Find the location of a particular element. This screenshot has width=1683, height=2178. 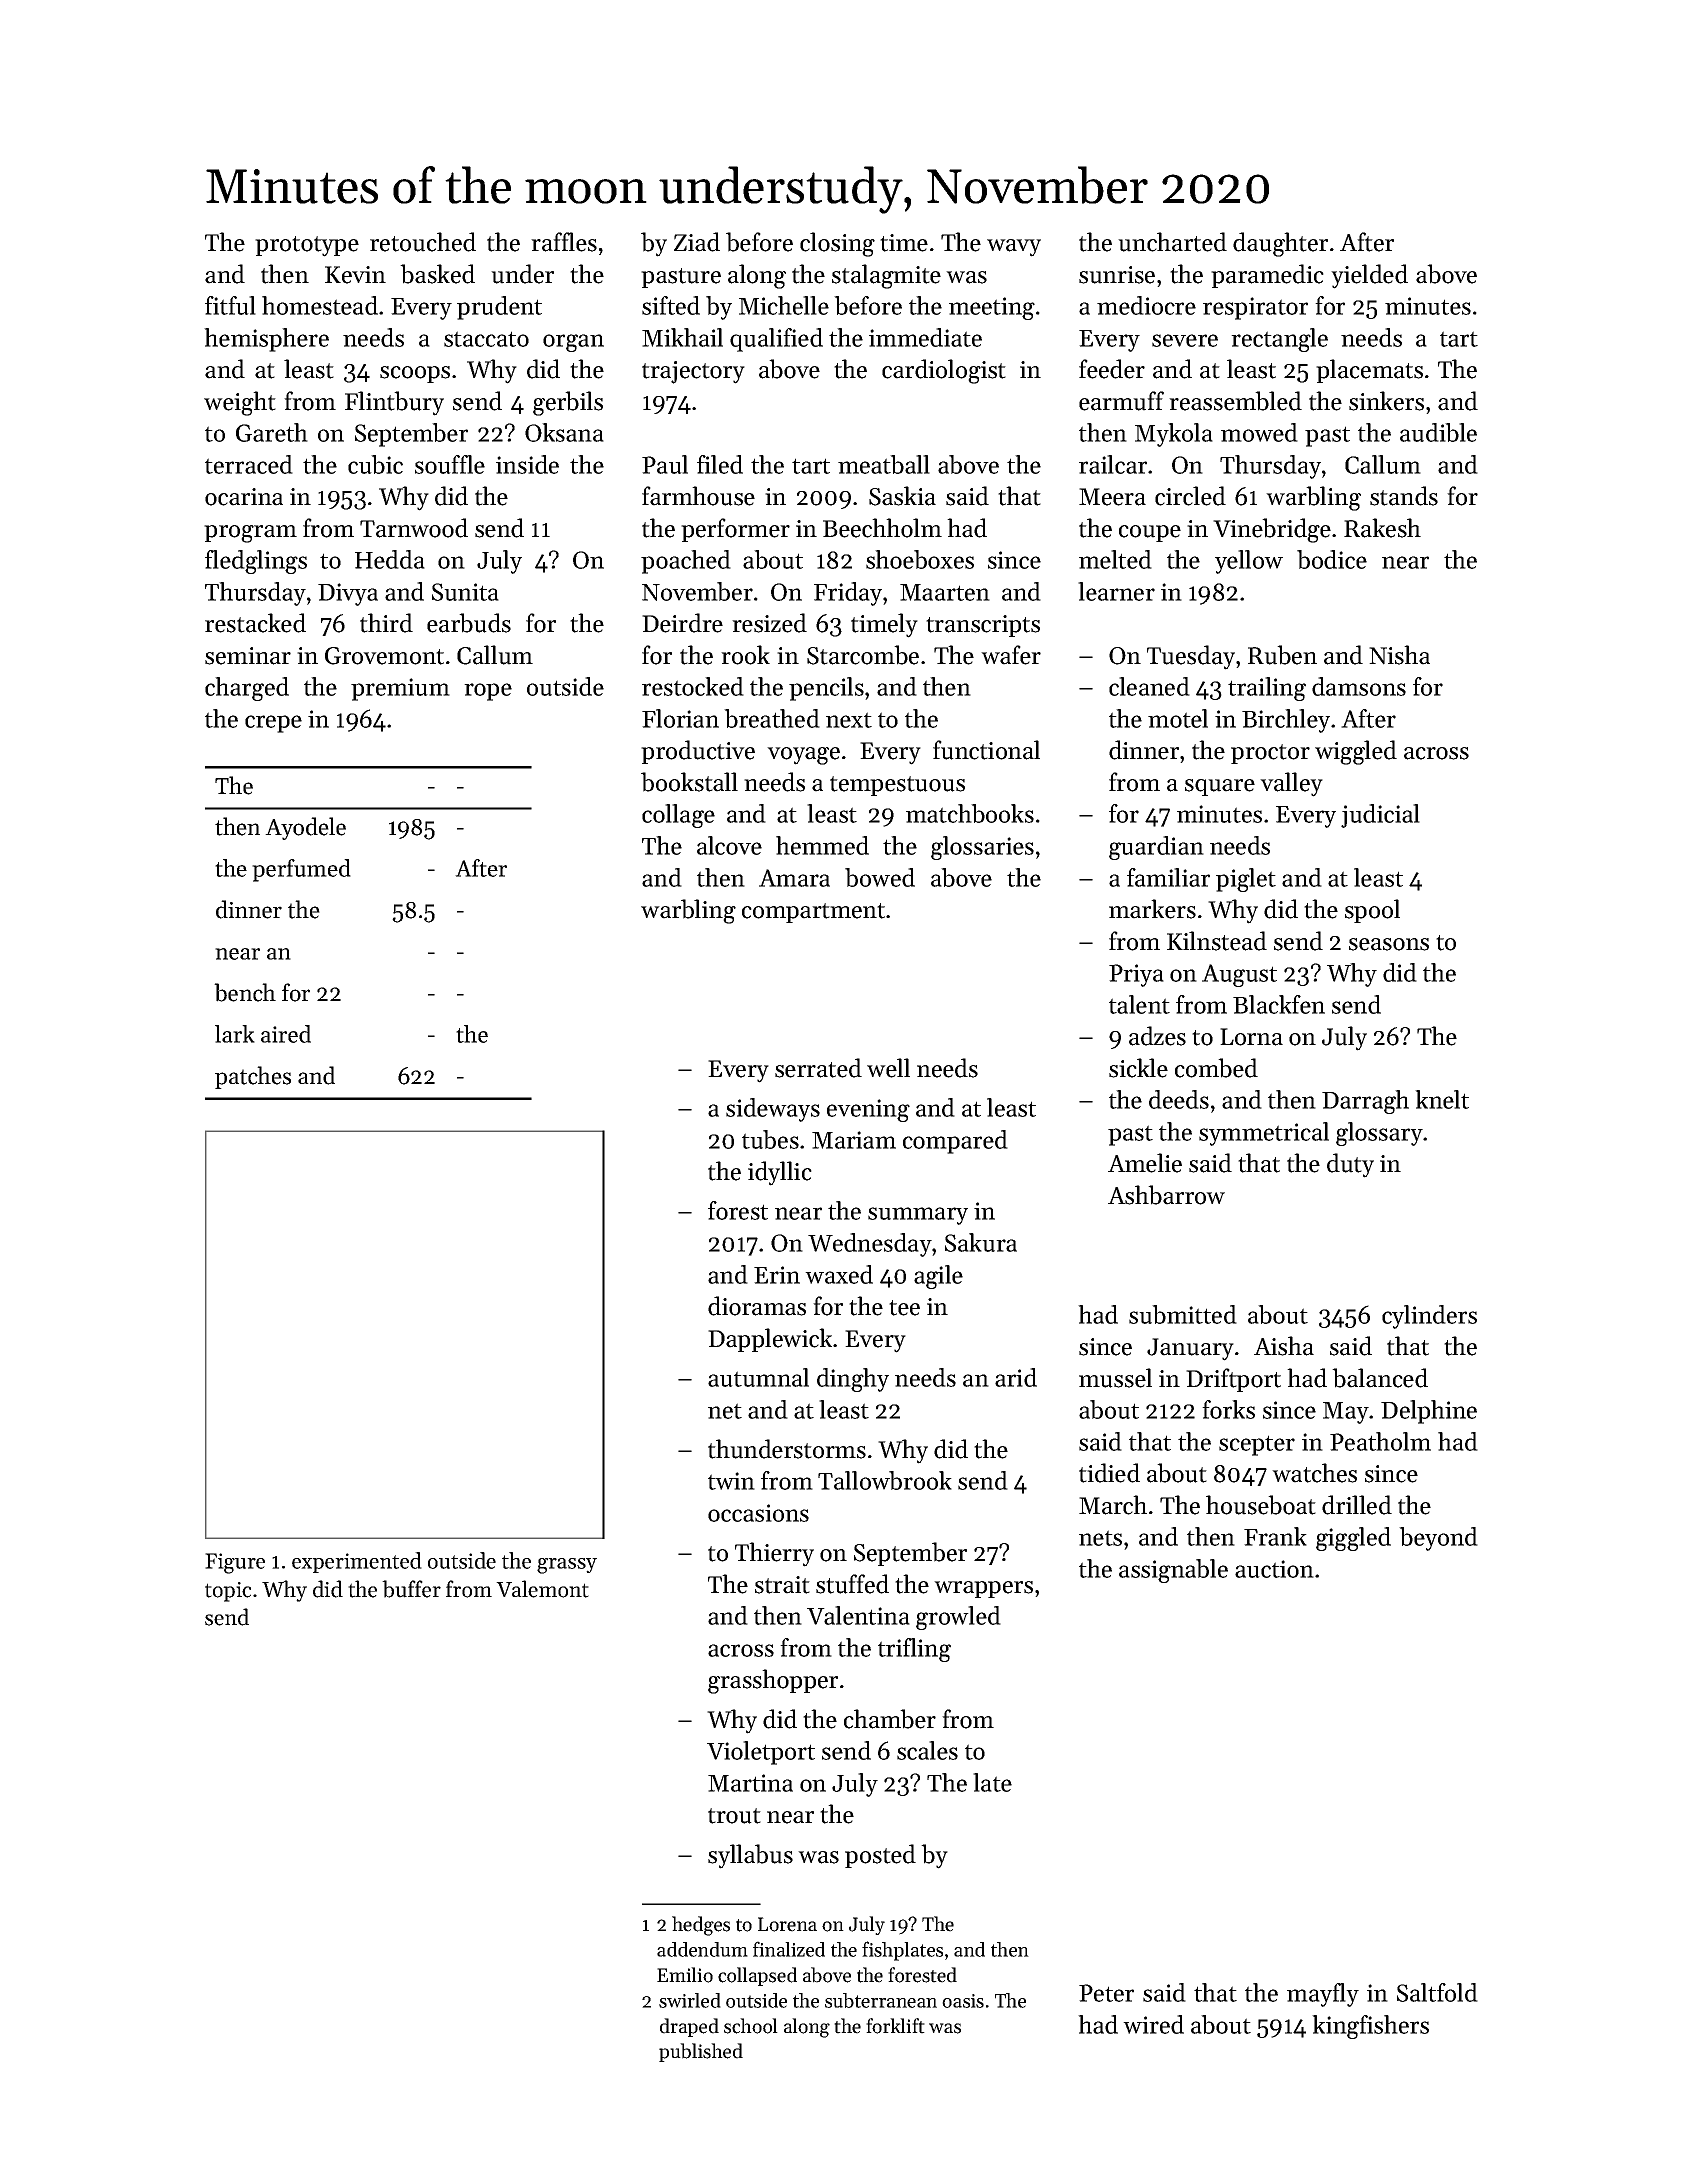

Ziad is located at coordinates (697, 242).
